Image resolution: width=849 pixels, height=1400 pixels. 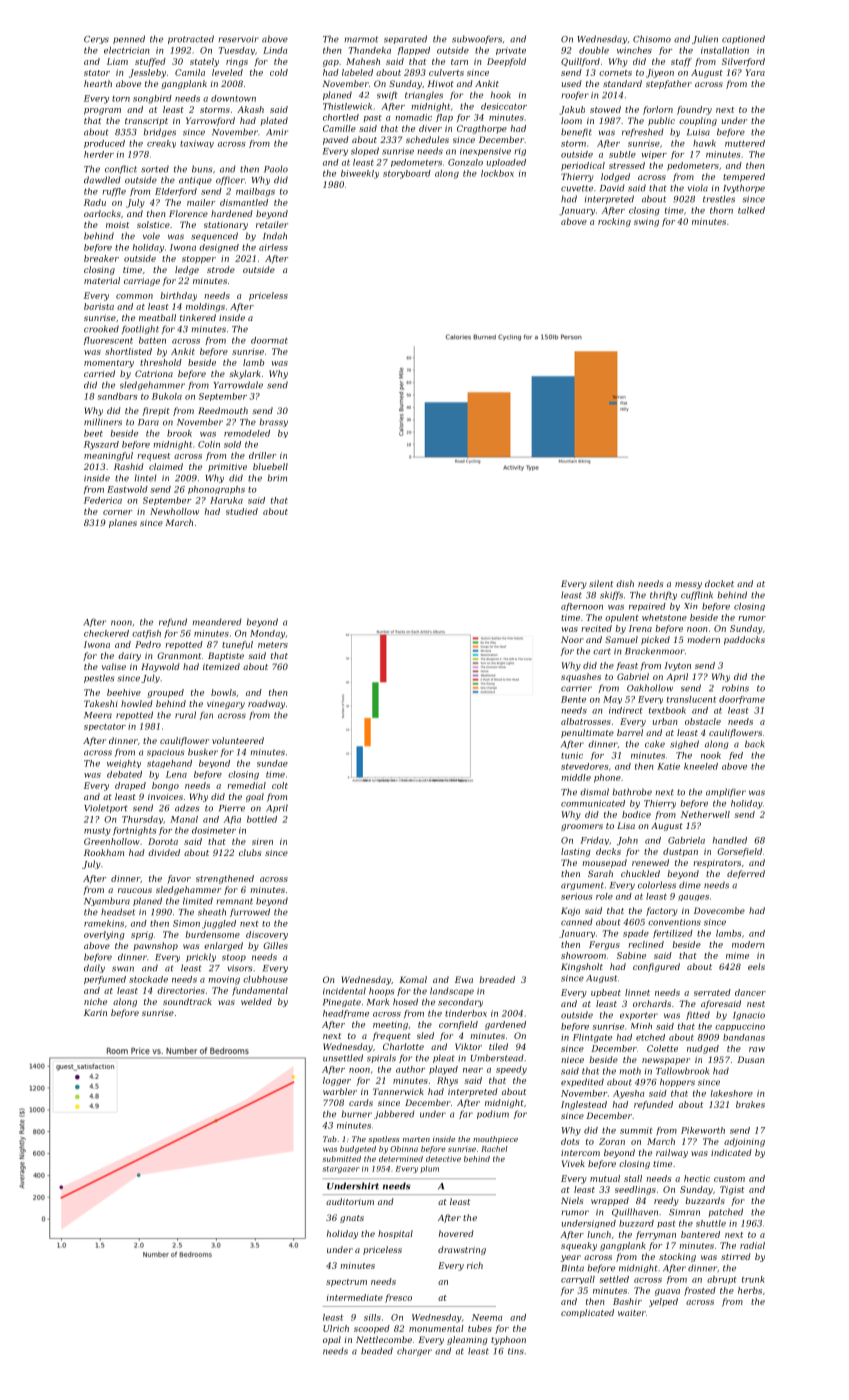 What do you see at coordinates (751, 210) in the screenshot?
I see `talked` at bounding box center [751, 210].
